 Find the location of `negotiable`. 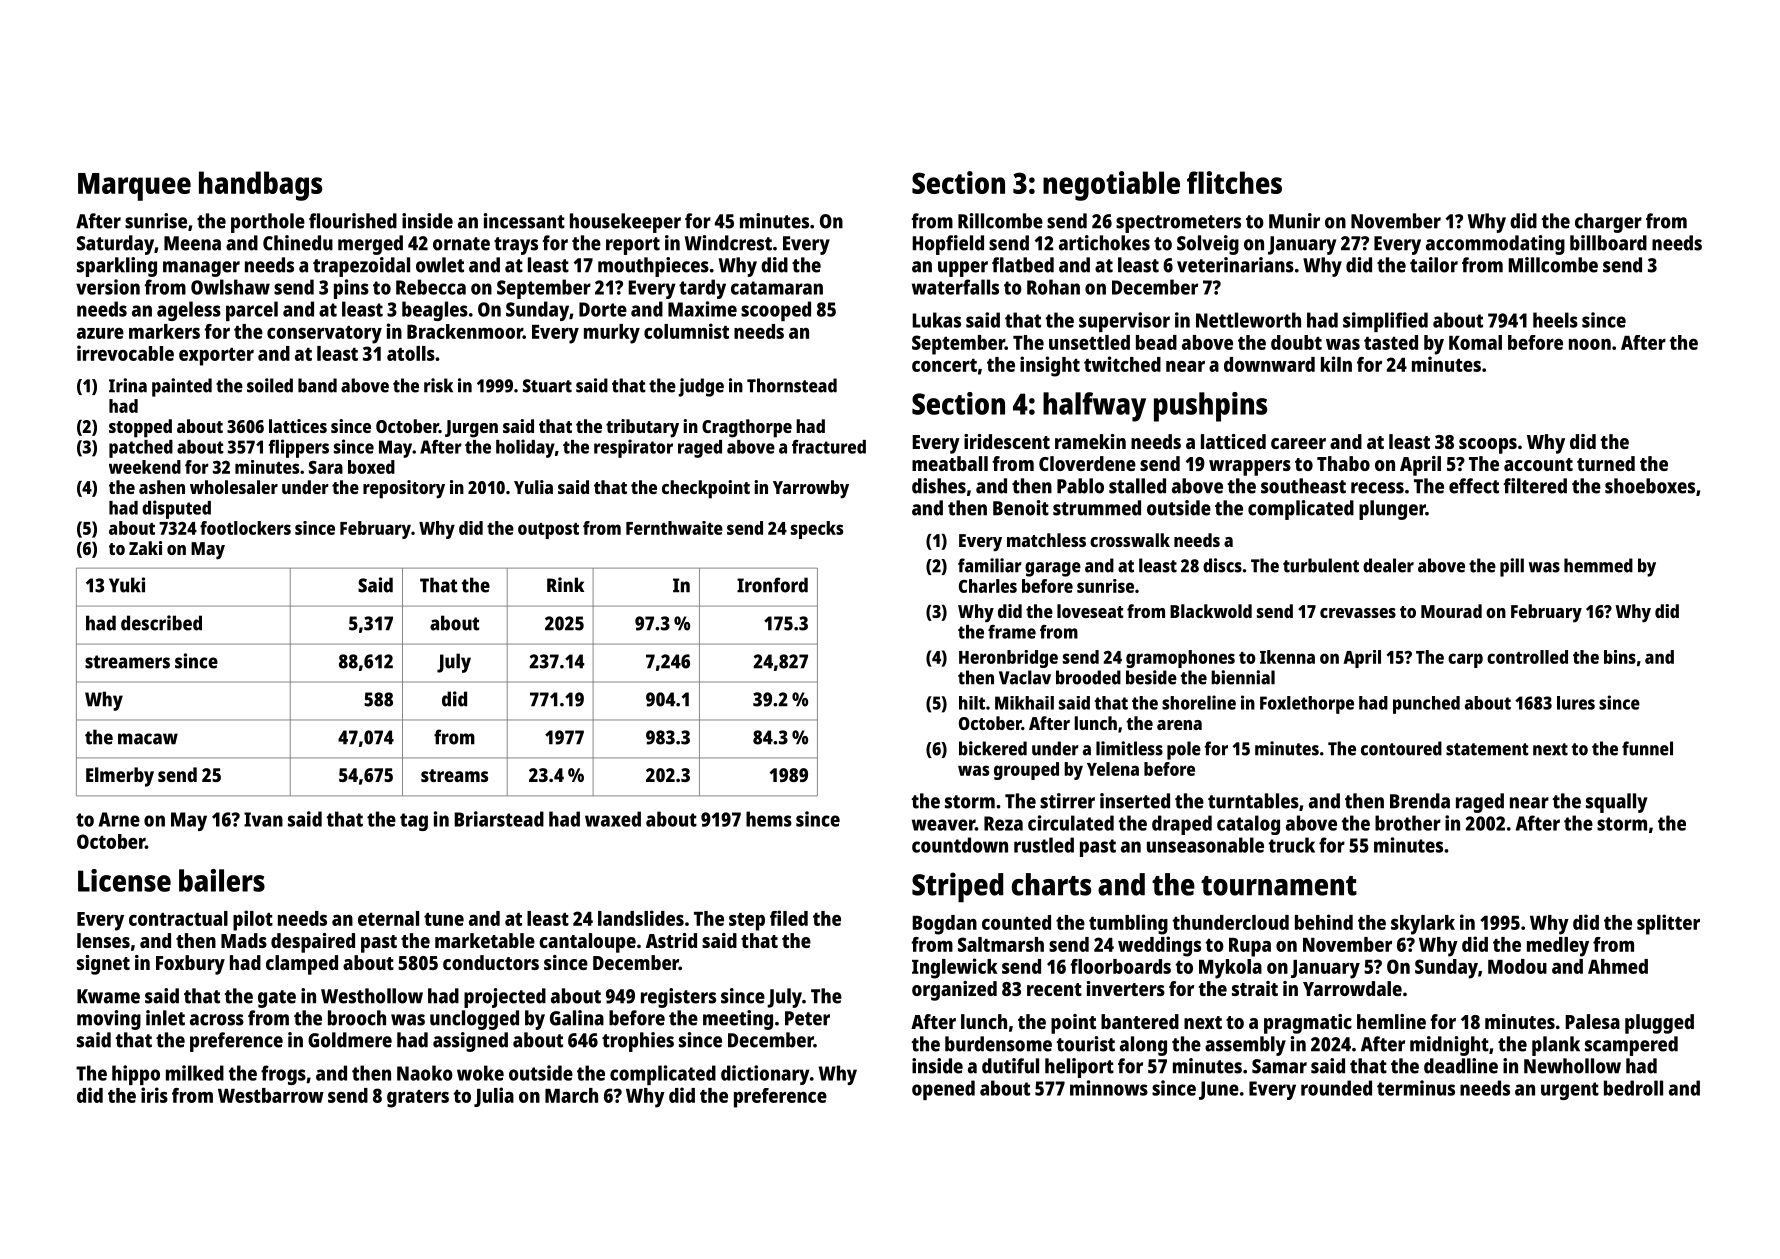

negotiable is located at coordinates (1111, 186).
